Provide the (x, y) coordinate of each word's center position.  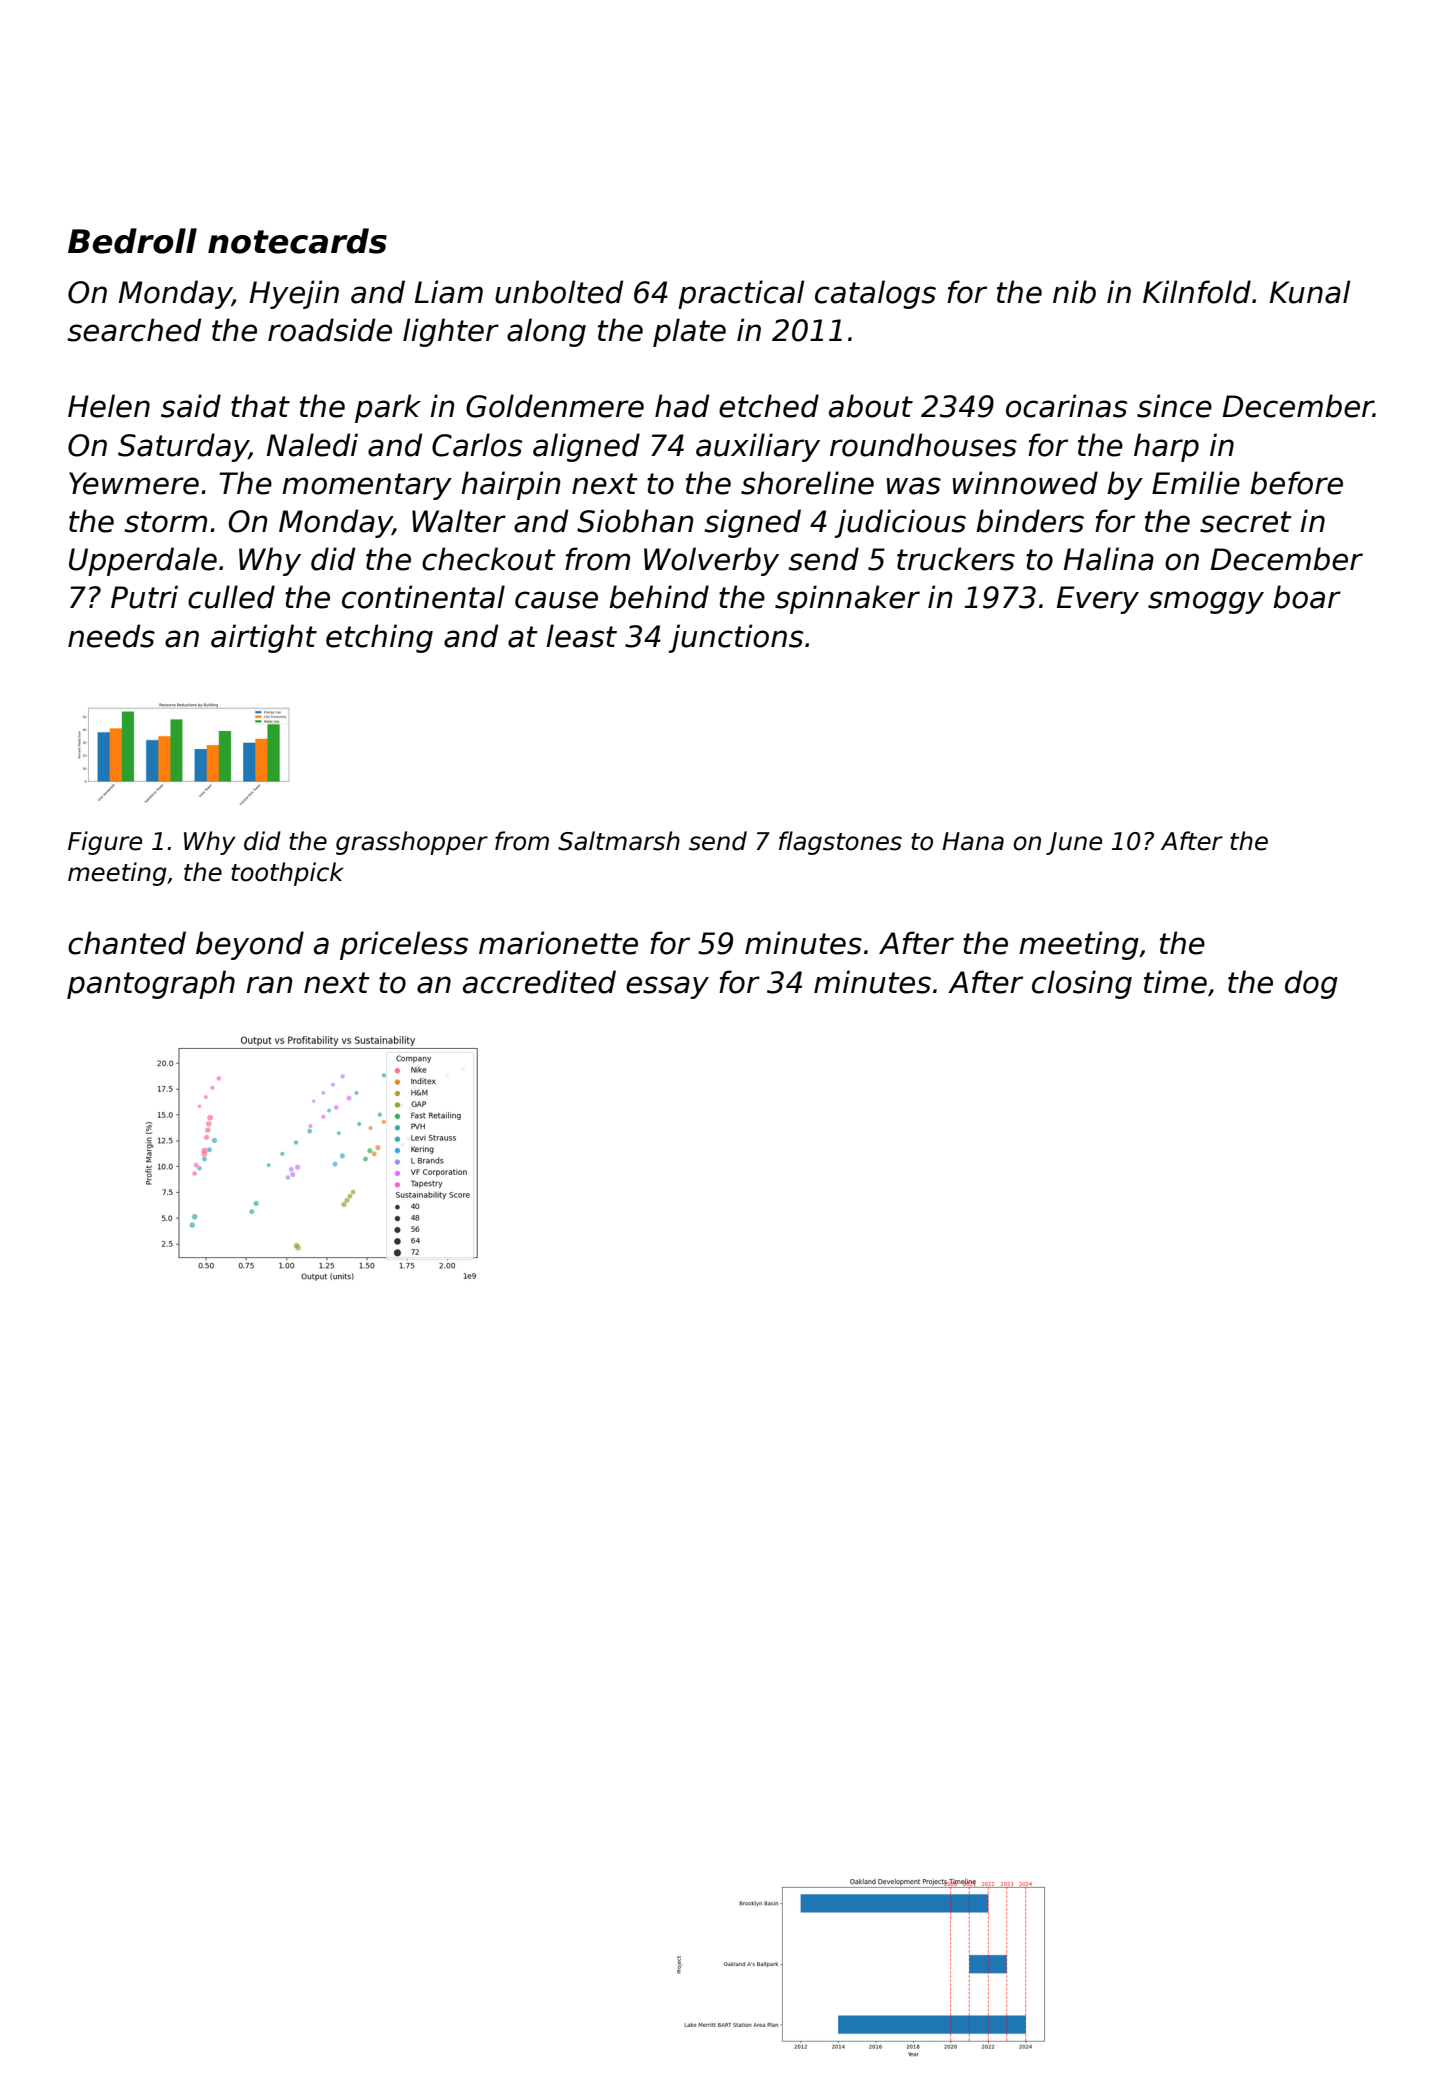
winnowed (1025, 483)
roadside (330, 330)
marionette (558, 943)
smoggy (1206, 602)
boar (1307, 597)
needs (111, 636)
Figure (105, 843)
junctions (735, 638)
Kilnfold (1197, 292)
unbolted (559, 292)
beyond (250, 945)
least (581, 636)
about (871, 406)
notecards (297, 241)
